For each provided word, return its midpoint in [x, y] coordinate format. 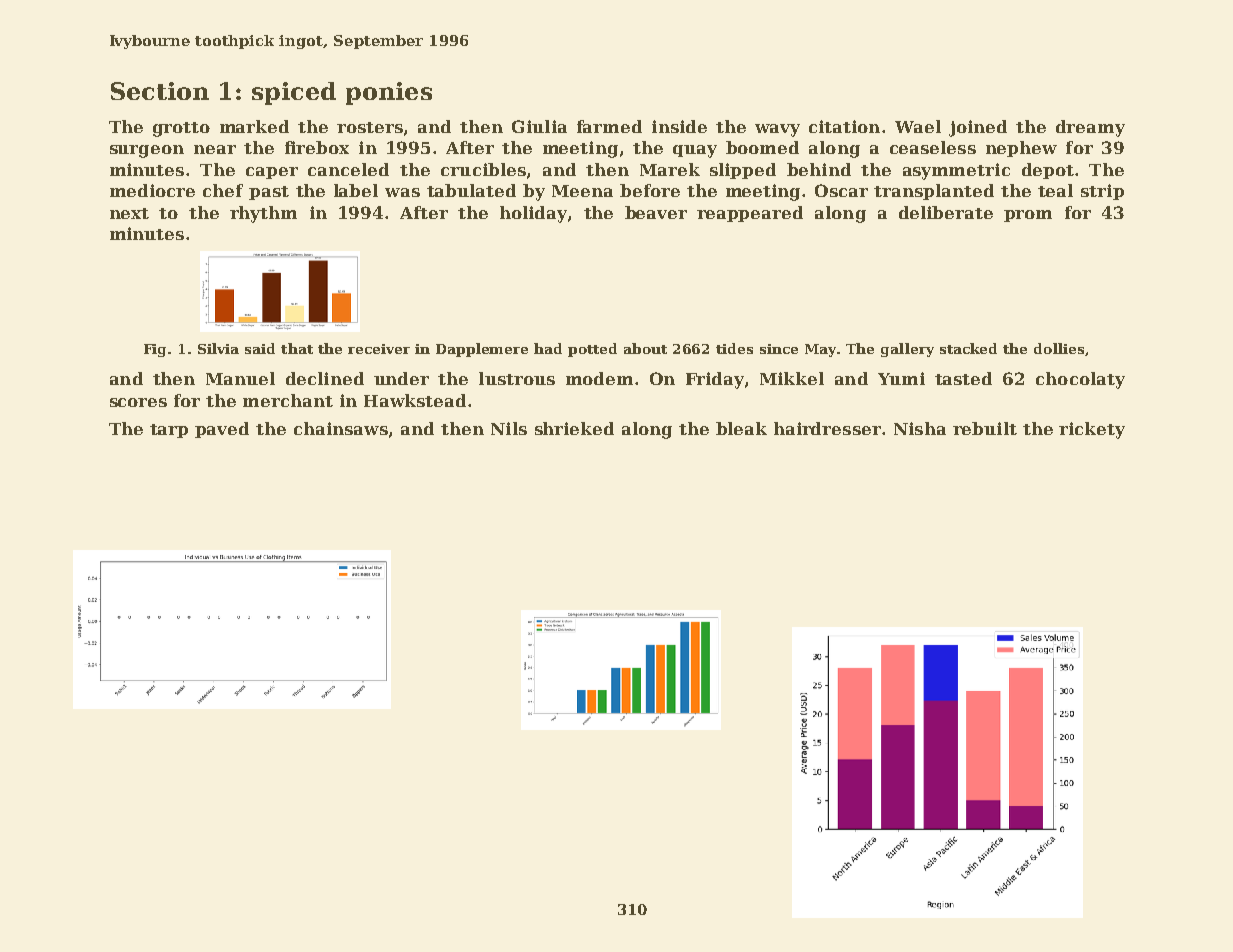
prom [1028, 216]
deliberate [946, 212]
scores [138, 402]
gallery [907, 350]
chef [223, 190]
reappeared [750, 214]
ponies [389, 93]
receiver [379, 349]
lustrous [517, 378]
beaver [656, 212]
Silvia [218, 348]
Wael [918, 126]
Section [160, 91]
